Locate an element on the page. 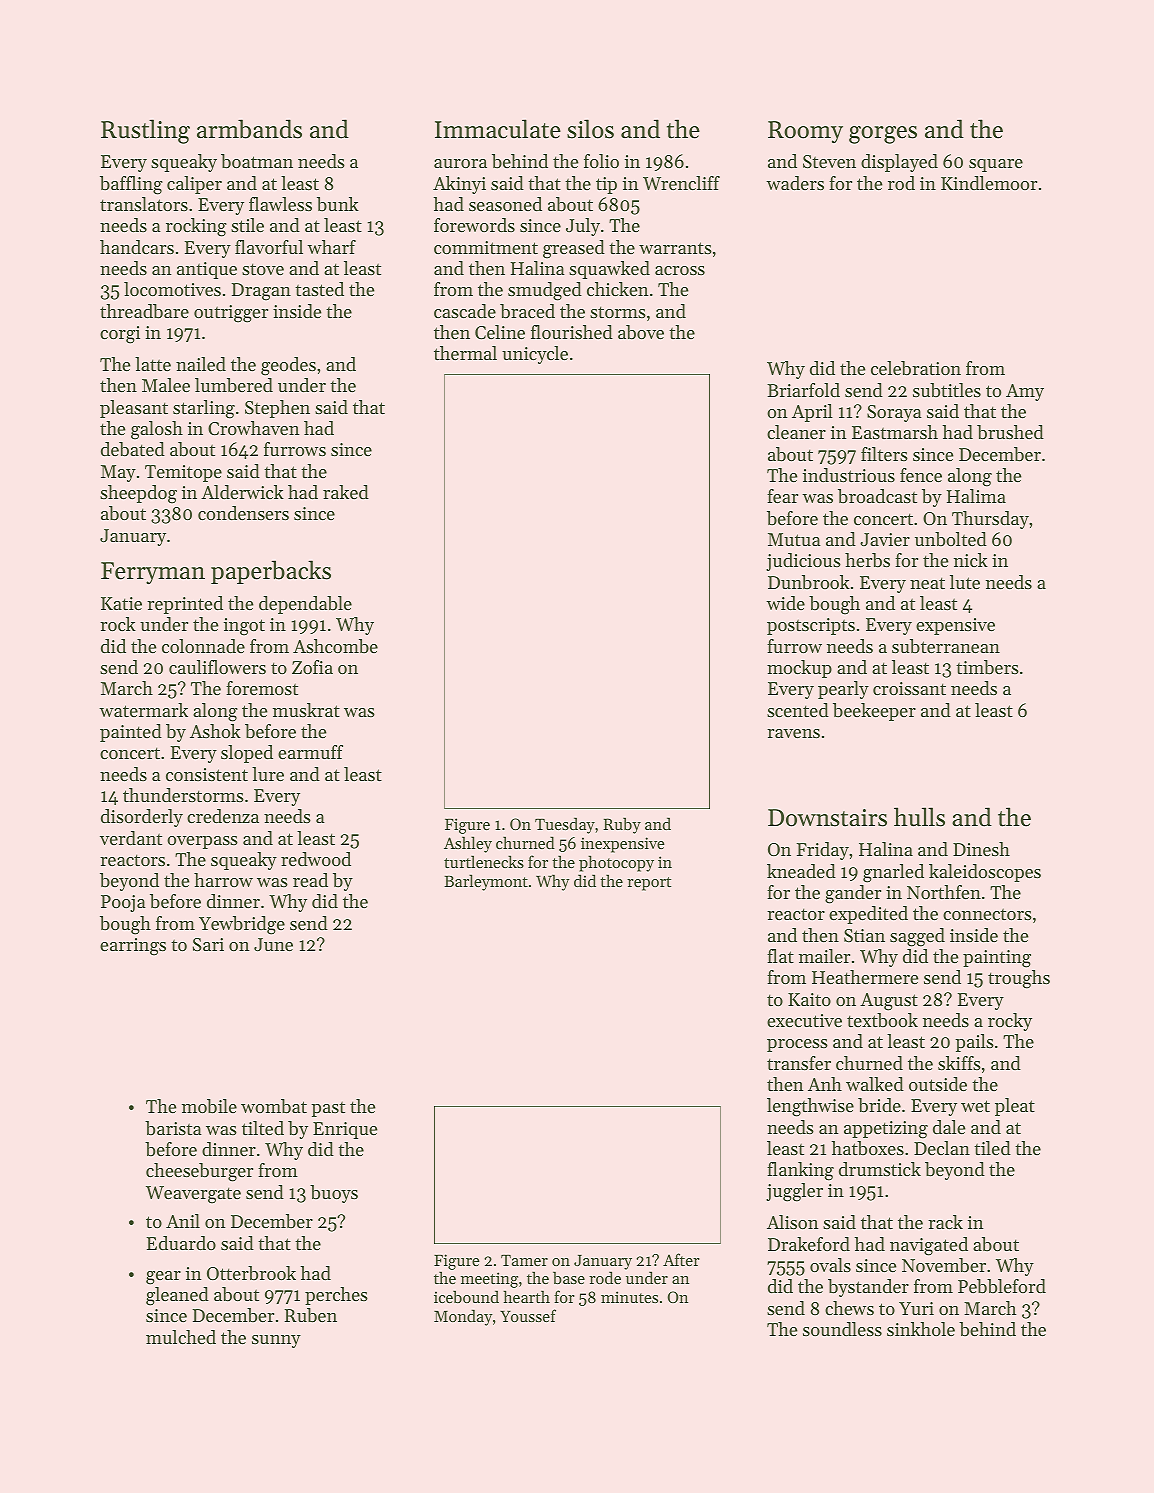 This page has height=1493, width=1154. gorges is located at coordinates (883, 135).
